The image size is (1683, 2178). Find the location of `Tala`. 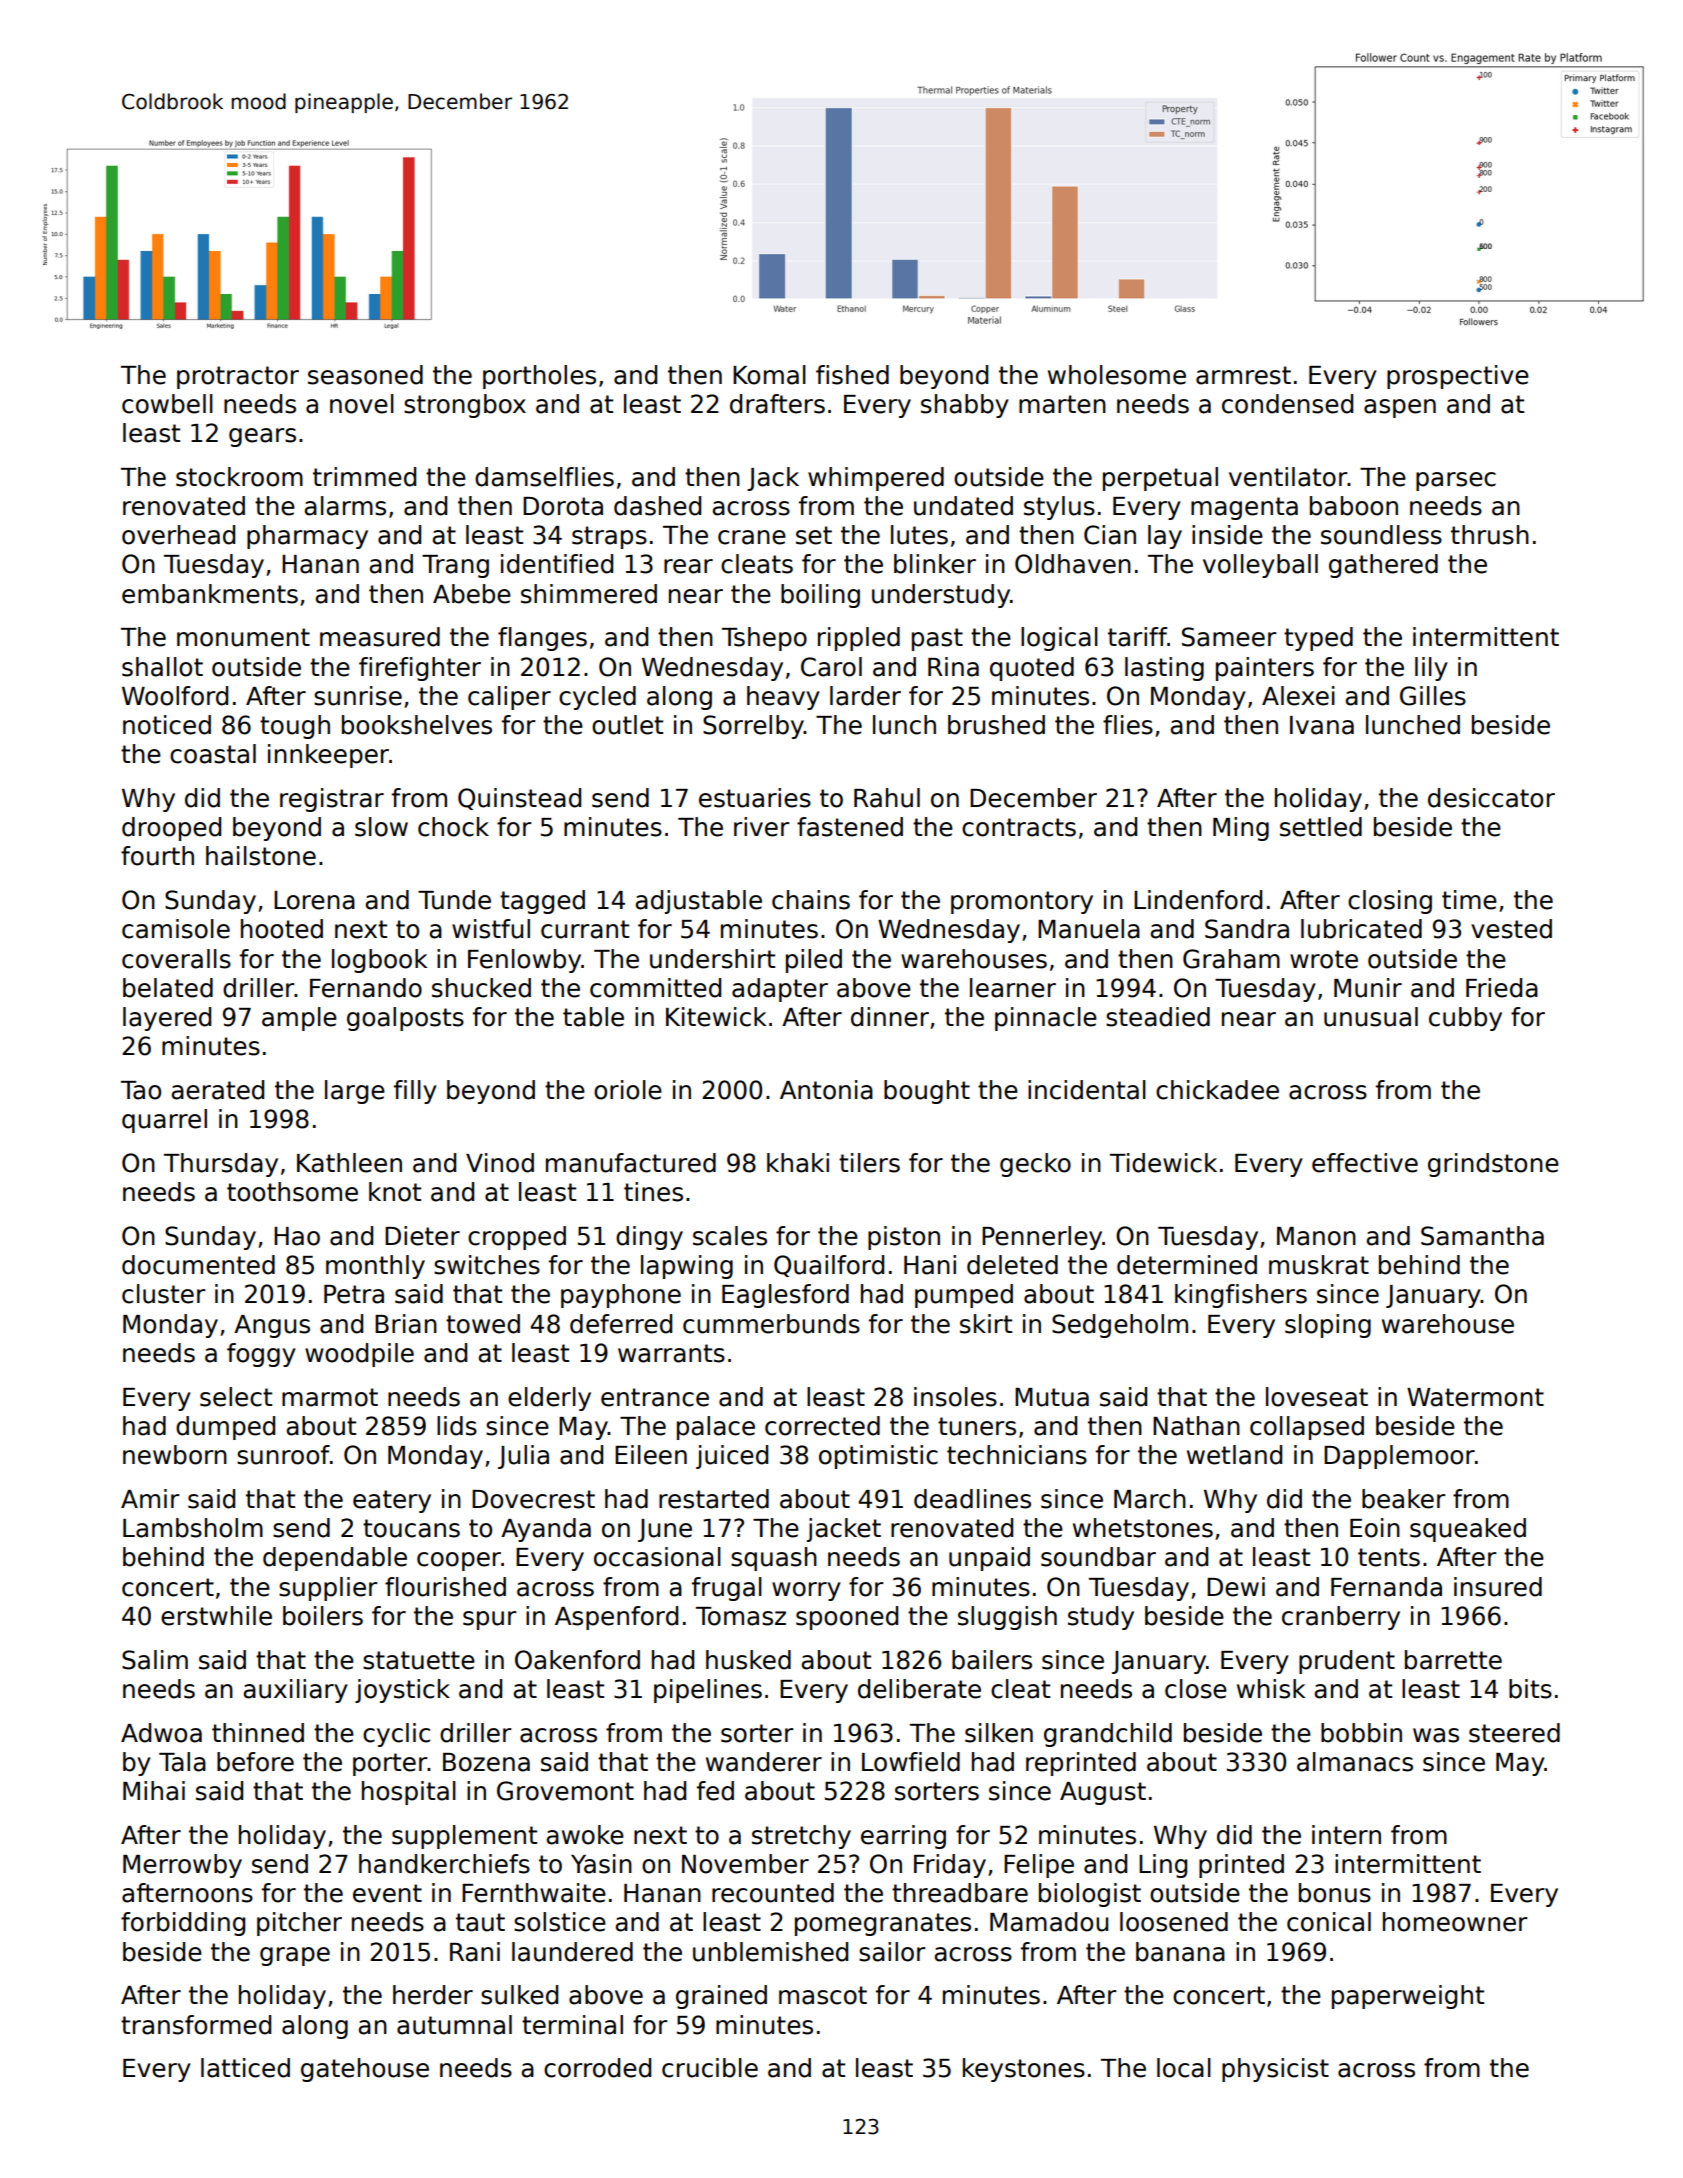

Tala is located at coordinates (182, 1762).
